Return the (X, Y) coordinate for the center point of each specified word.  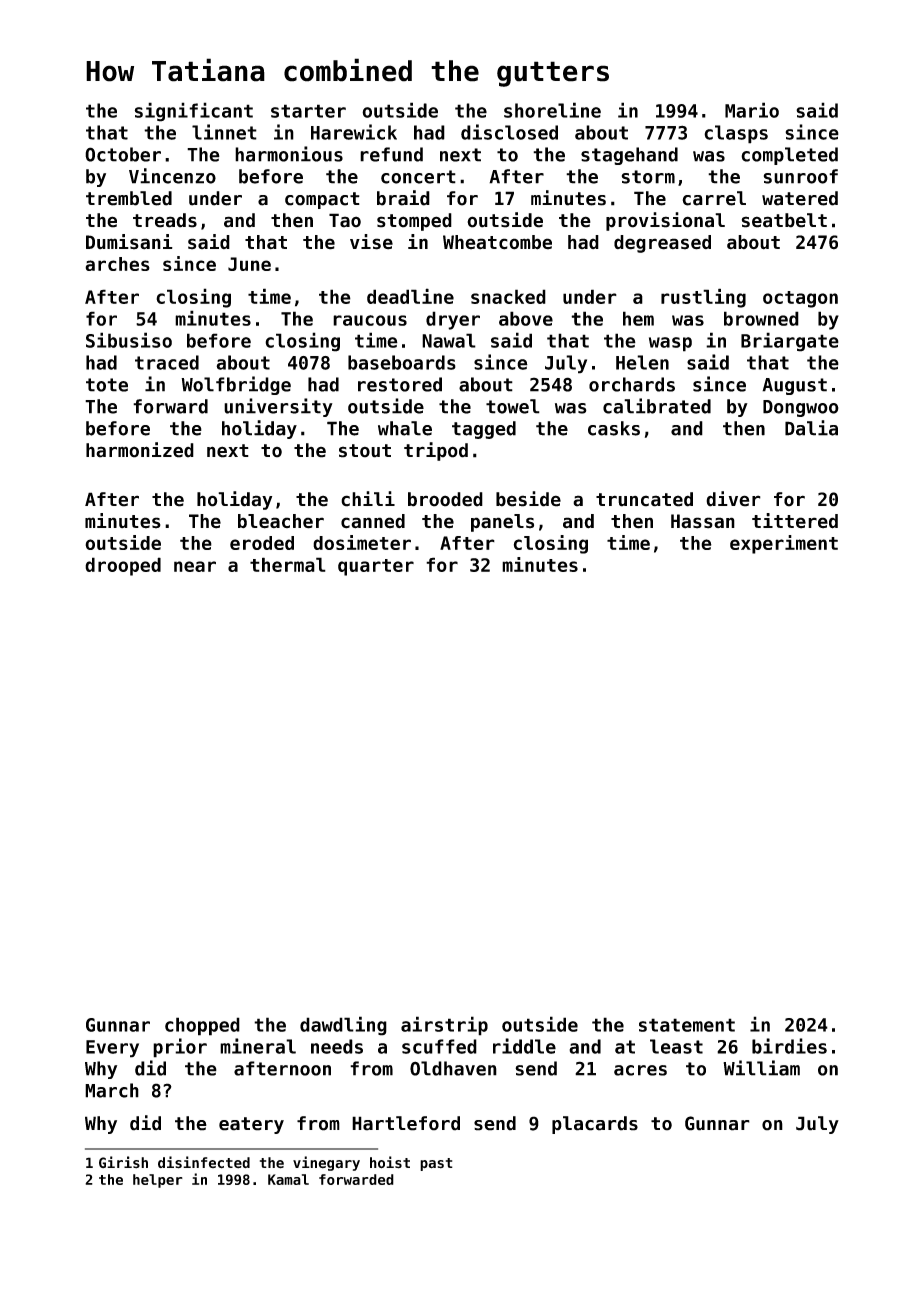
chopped (202, 1026)
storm (648, 177)
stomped (414, 222)
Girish (123, 1162)
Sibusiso (129, 340)
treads (165, 220)
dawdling (343, 1026)
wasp (670, 344)
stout (365, 451)
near (195, 566)
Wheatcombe (497, 242)
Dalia (811, 428)
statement (687, 1025)
